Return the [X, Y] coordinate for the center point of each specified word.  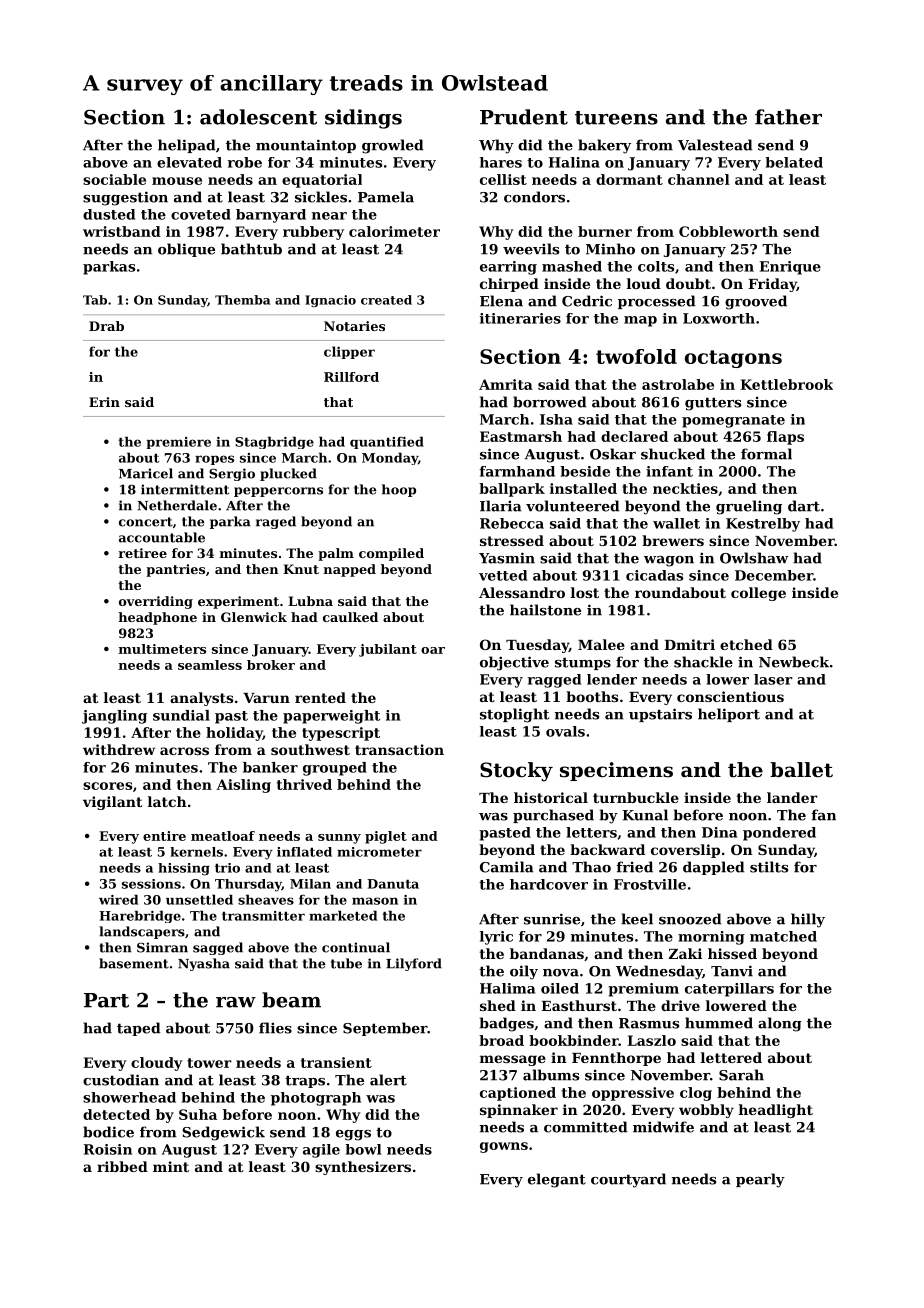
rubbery [313, 233]
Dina [719, 832]
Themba [242, 300]
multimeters [162, 649]
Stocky [516, 772]
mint [171, 1166]
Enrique [790, 268]
